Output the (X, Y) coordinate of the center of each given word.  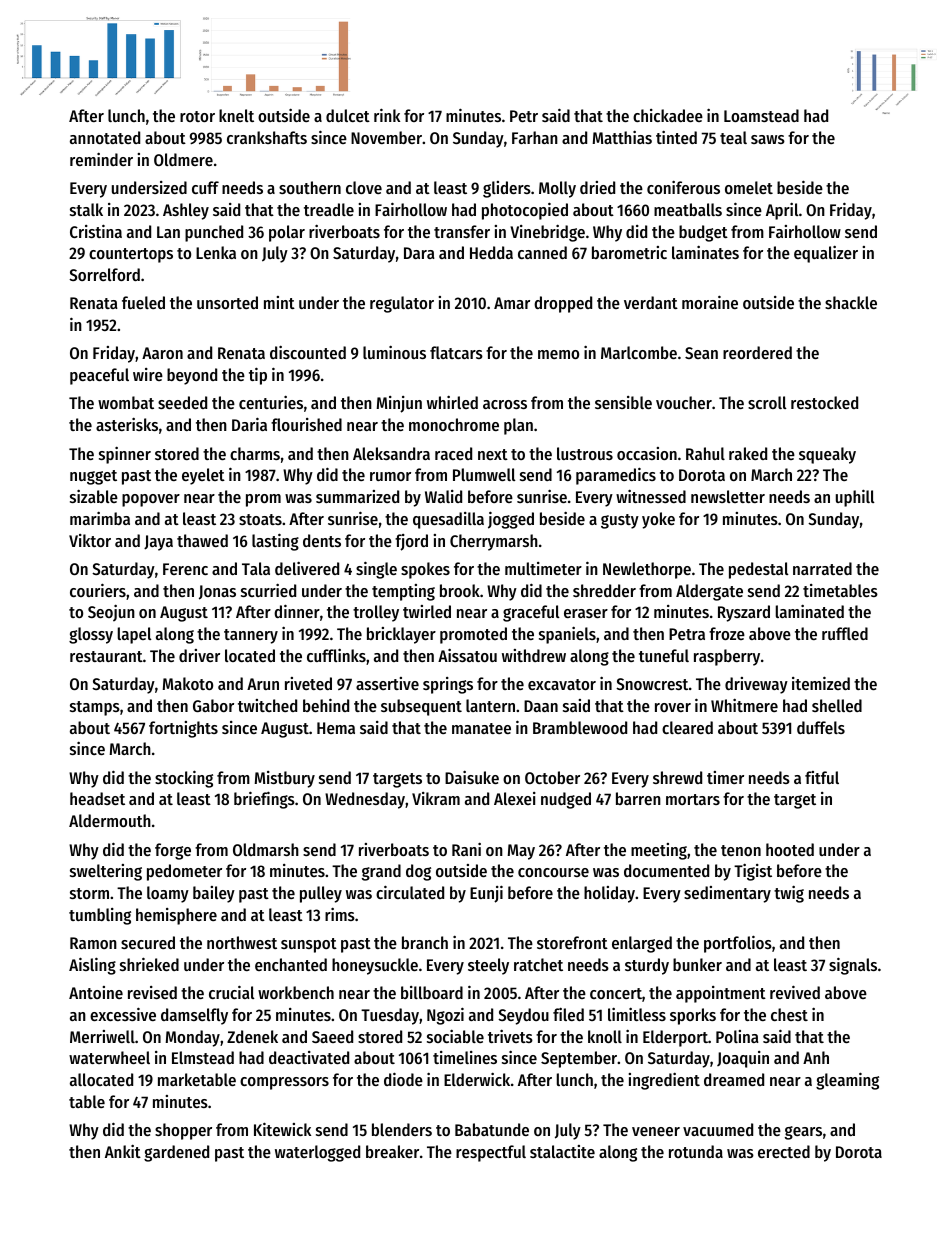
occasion (647, 453)
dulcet (348, 115)
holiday (610, 894)
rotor (197, 116)
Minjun (399, 404)
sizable (94, 496)
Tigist (753, 872)
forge (173, 851)
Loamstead (761, 115)
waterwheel (109, 1057)
